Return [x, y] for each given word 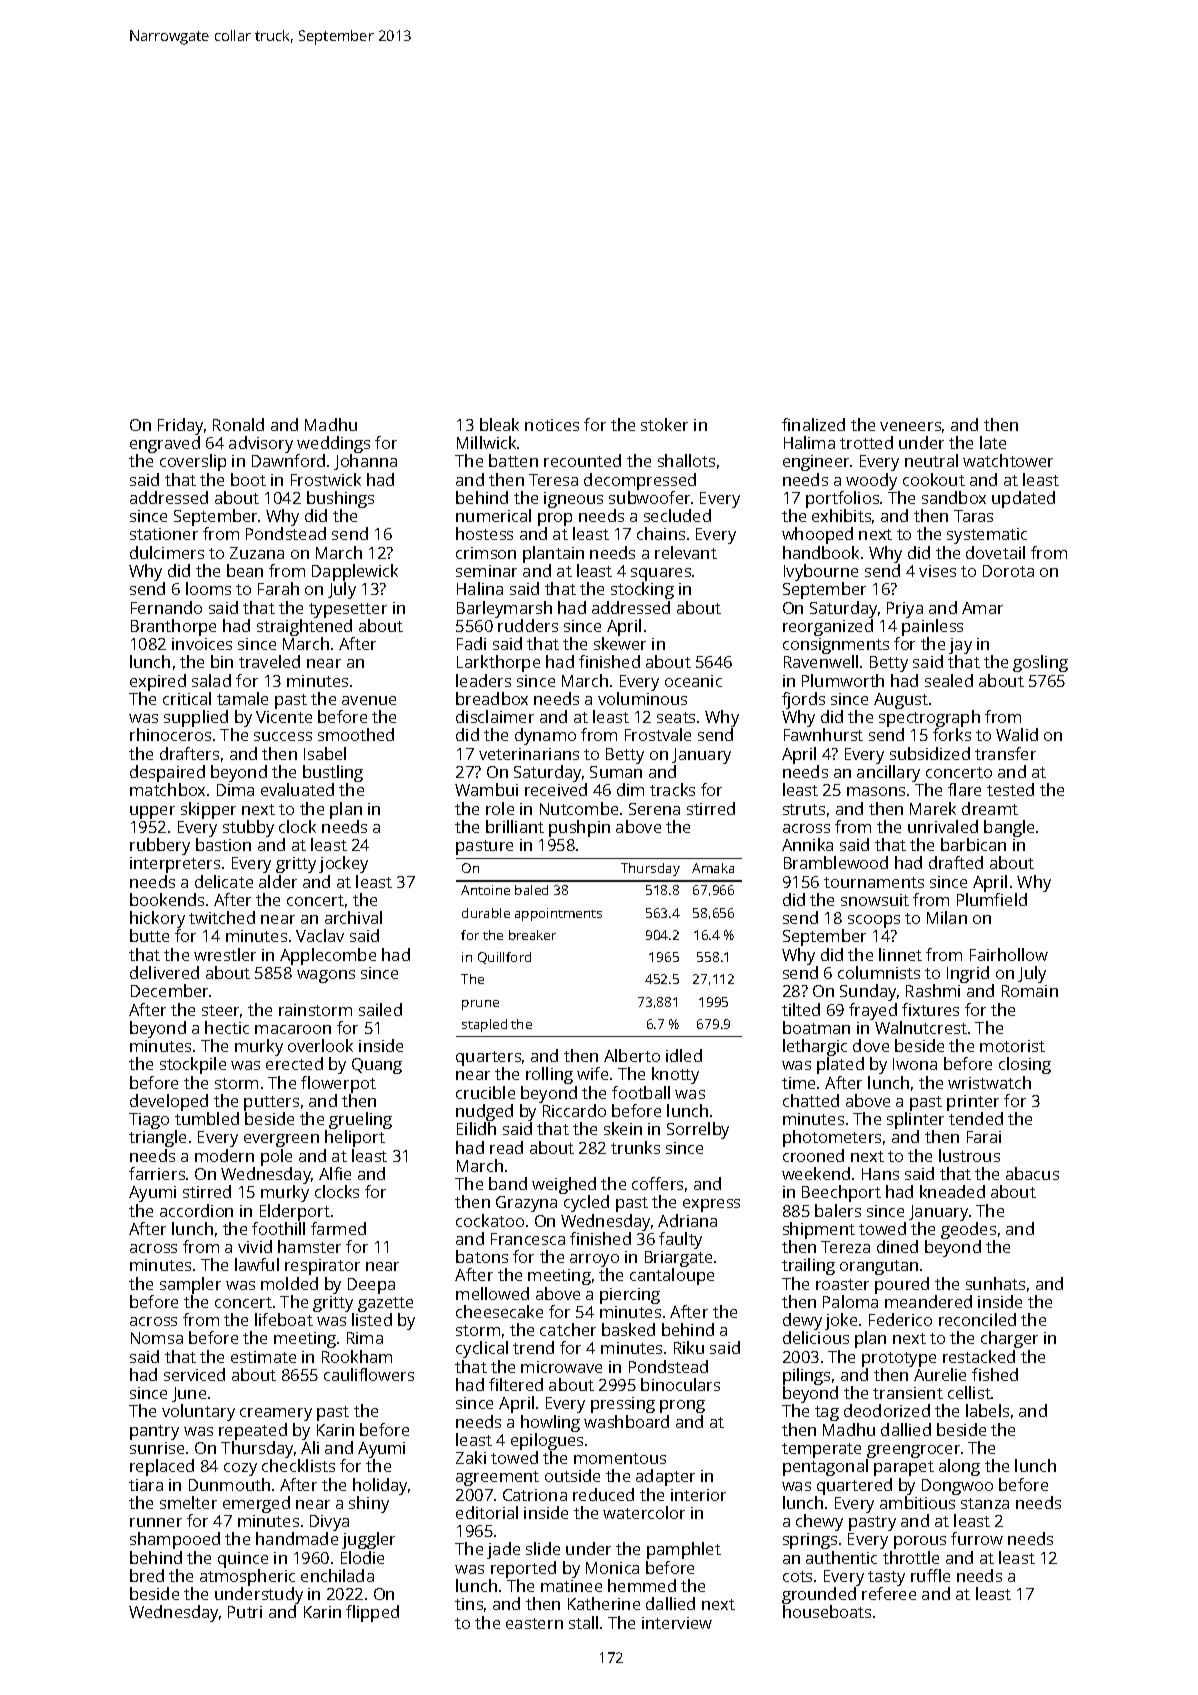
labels [987, 1410]
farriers [157, 1173]
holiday [380, 1486]
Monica [612, 1568]
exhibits [841, 515]
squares [661, 574]
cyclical [482, 1349]
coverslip [193, 462]
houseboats [827, 1612]
